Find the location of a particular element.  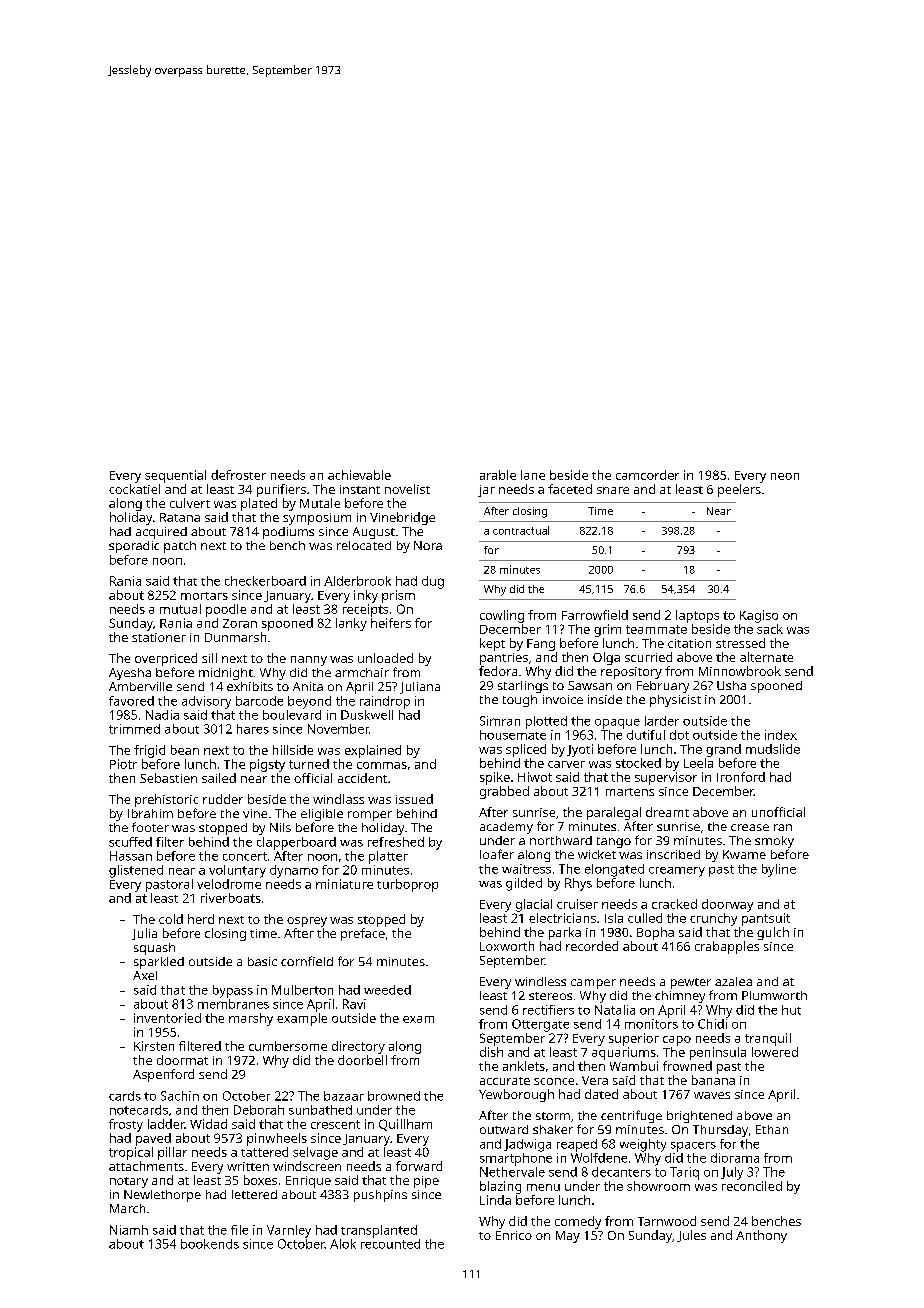

receipts is located at coordinates (365, 610).
